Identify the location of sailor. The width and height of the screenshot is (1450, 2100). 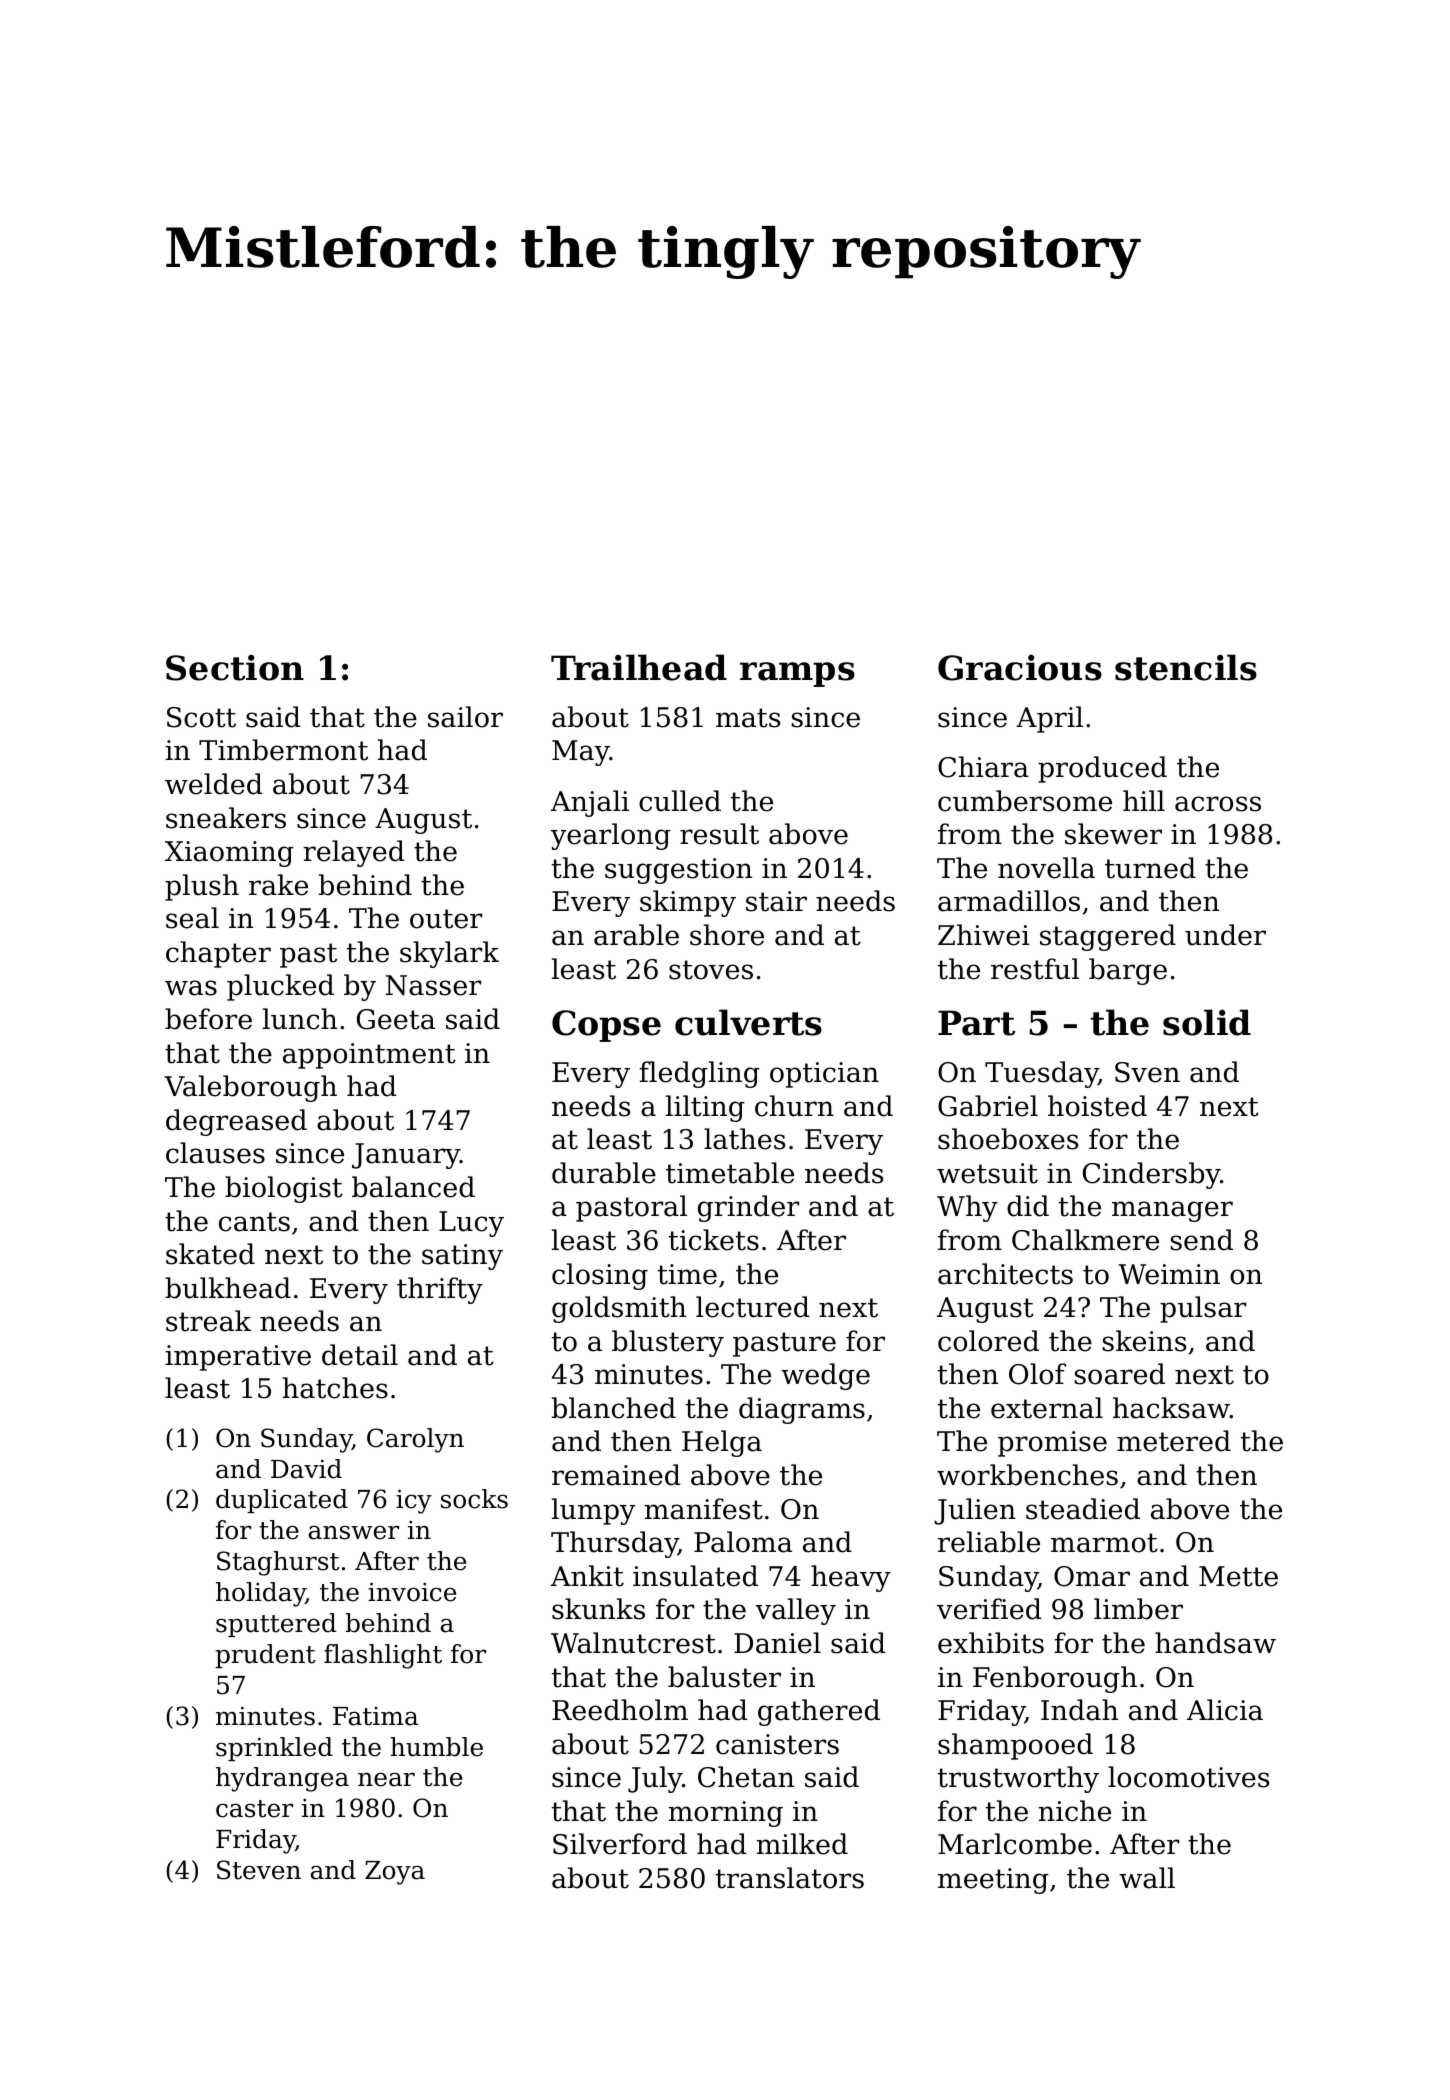
(465, 717).
